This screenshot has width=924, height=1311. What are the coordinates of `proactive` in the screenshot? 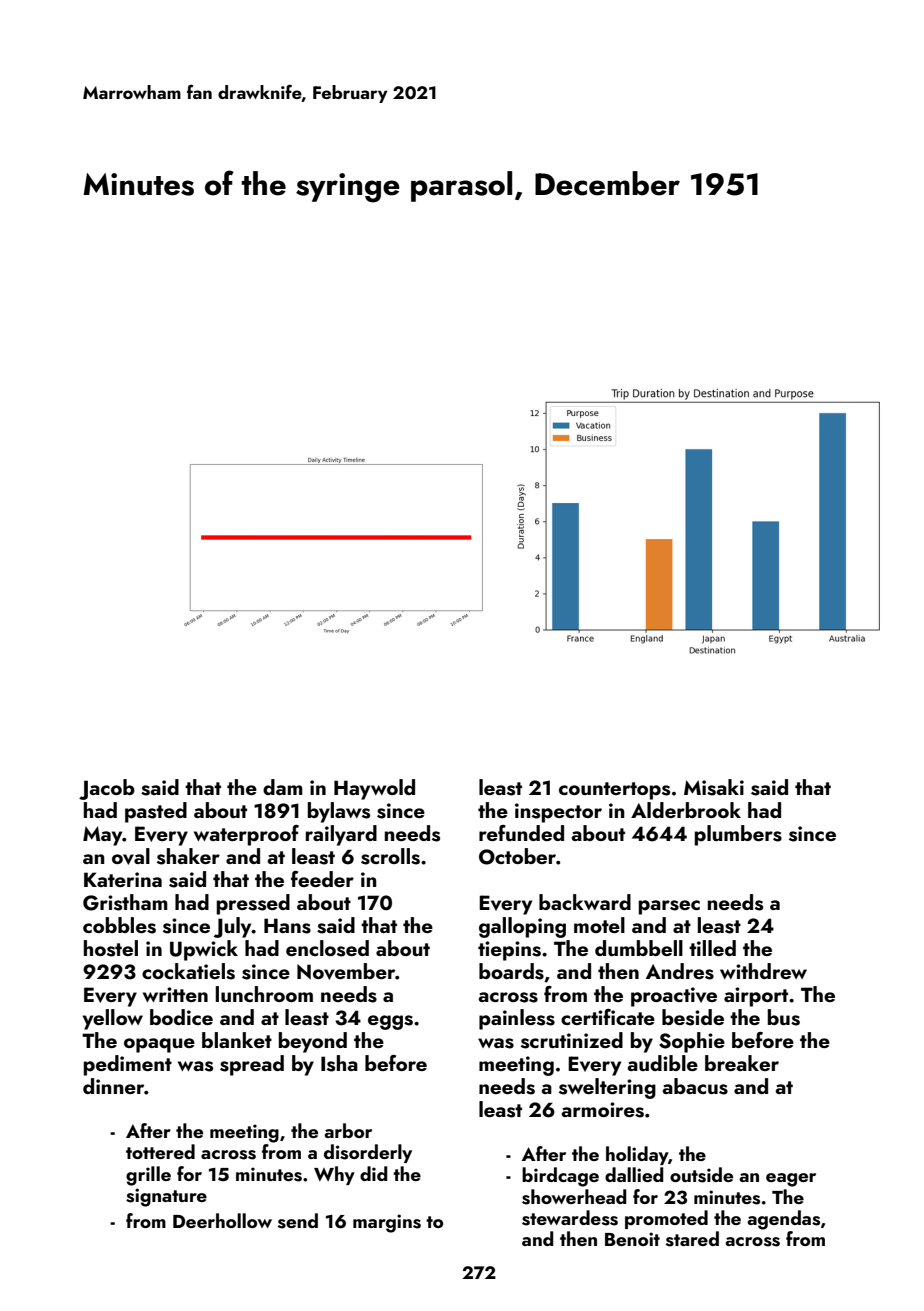 It's located at (674, 997).
